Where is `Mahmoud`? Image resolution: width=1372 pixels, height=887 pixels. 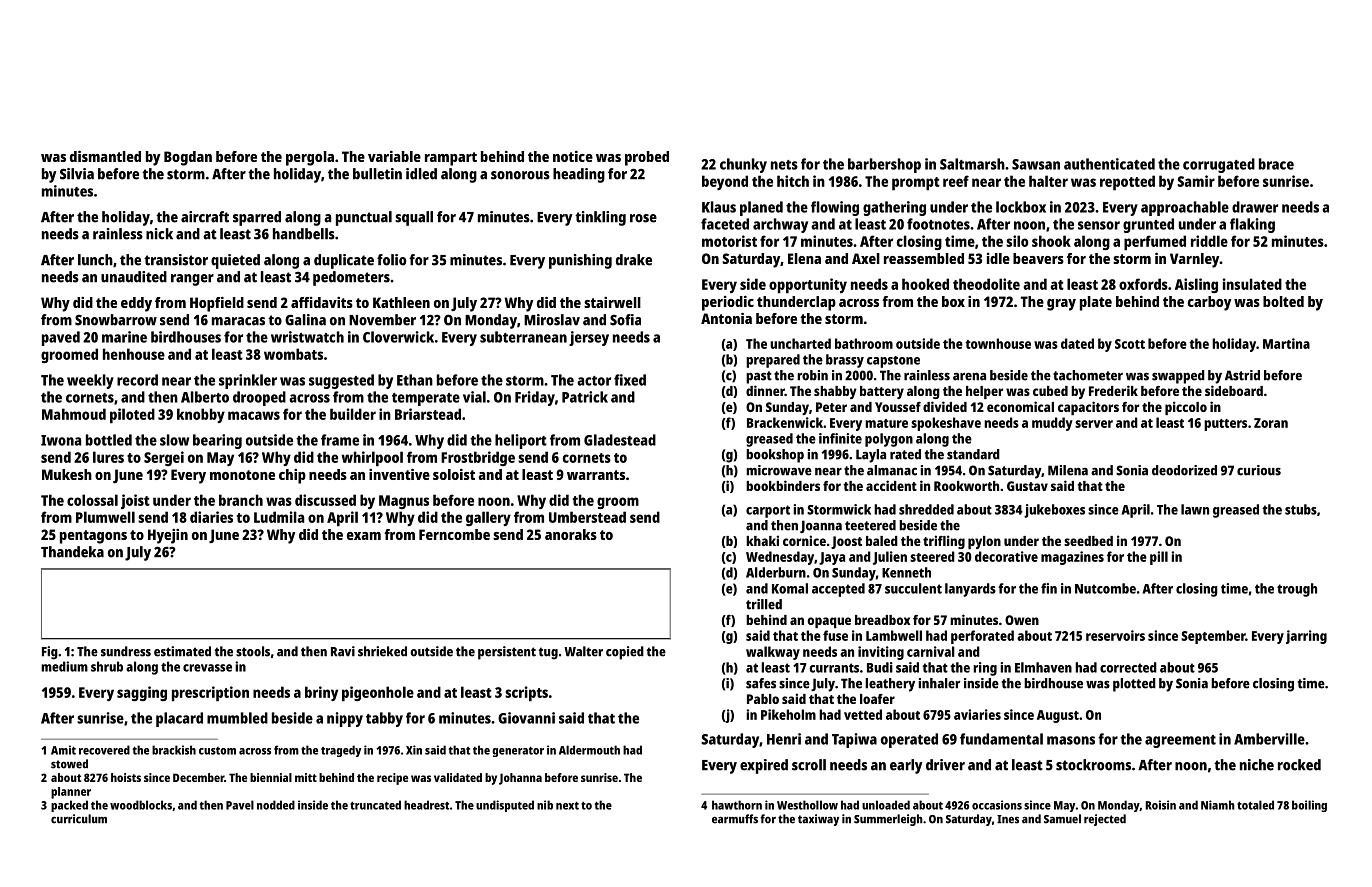
Mahmoud is located at coordinates (74, 414).
